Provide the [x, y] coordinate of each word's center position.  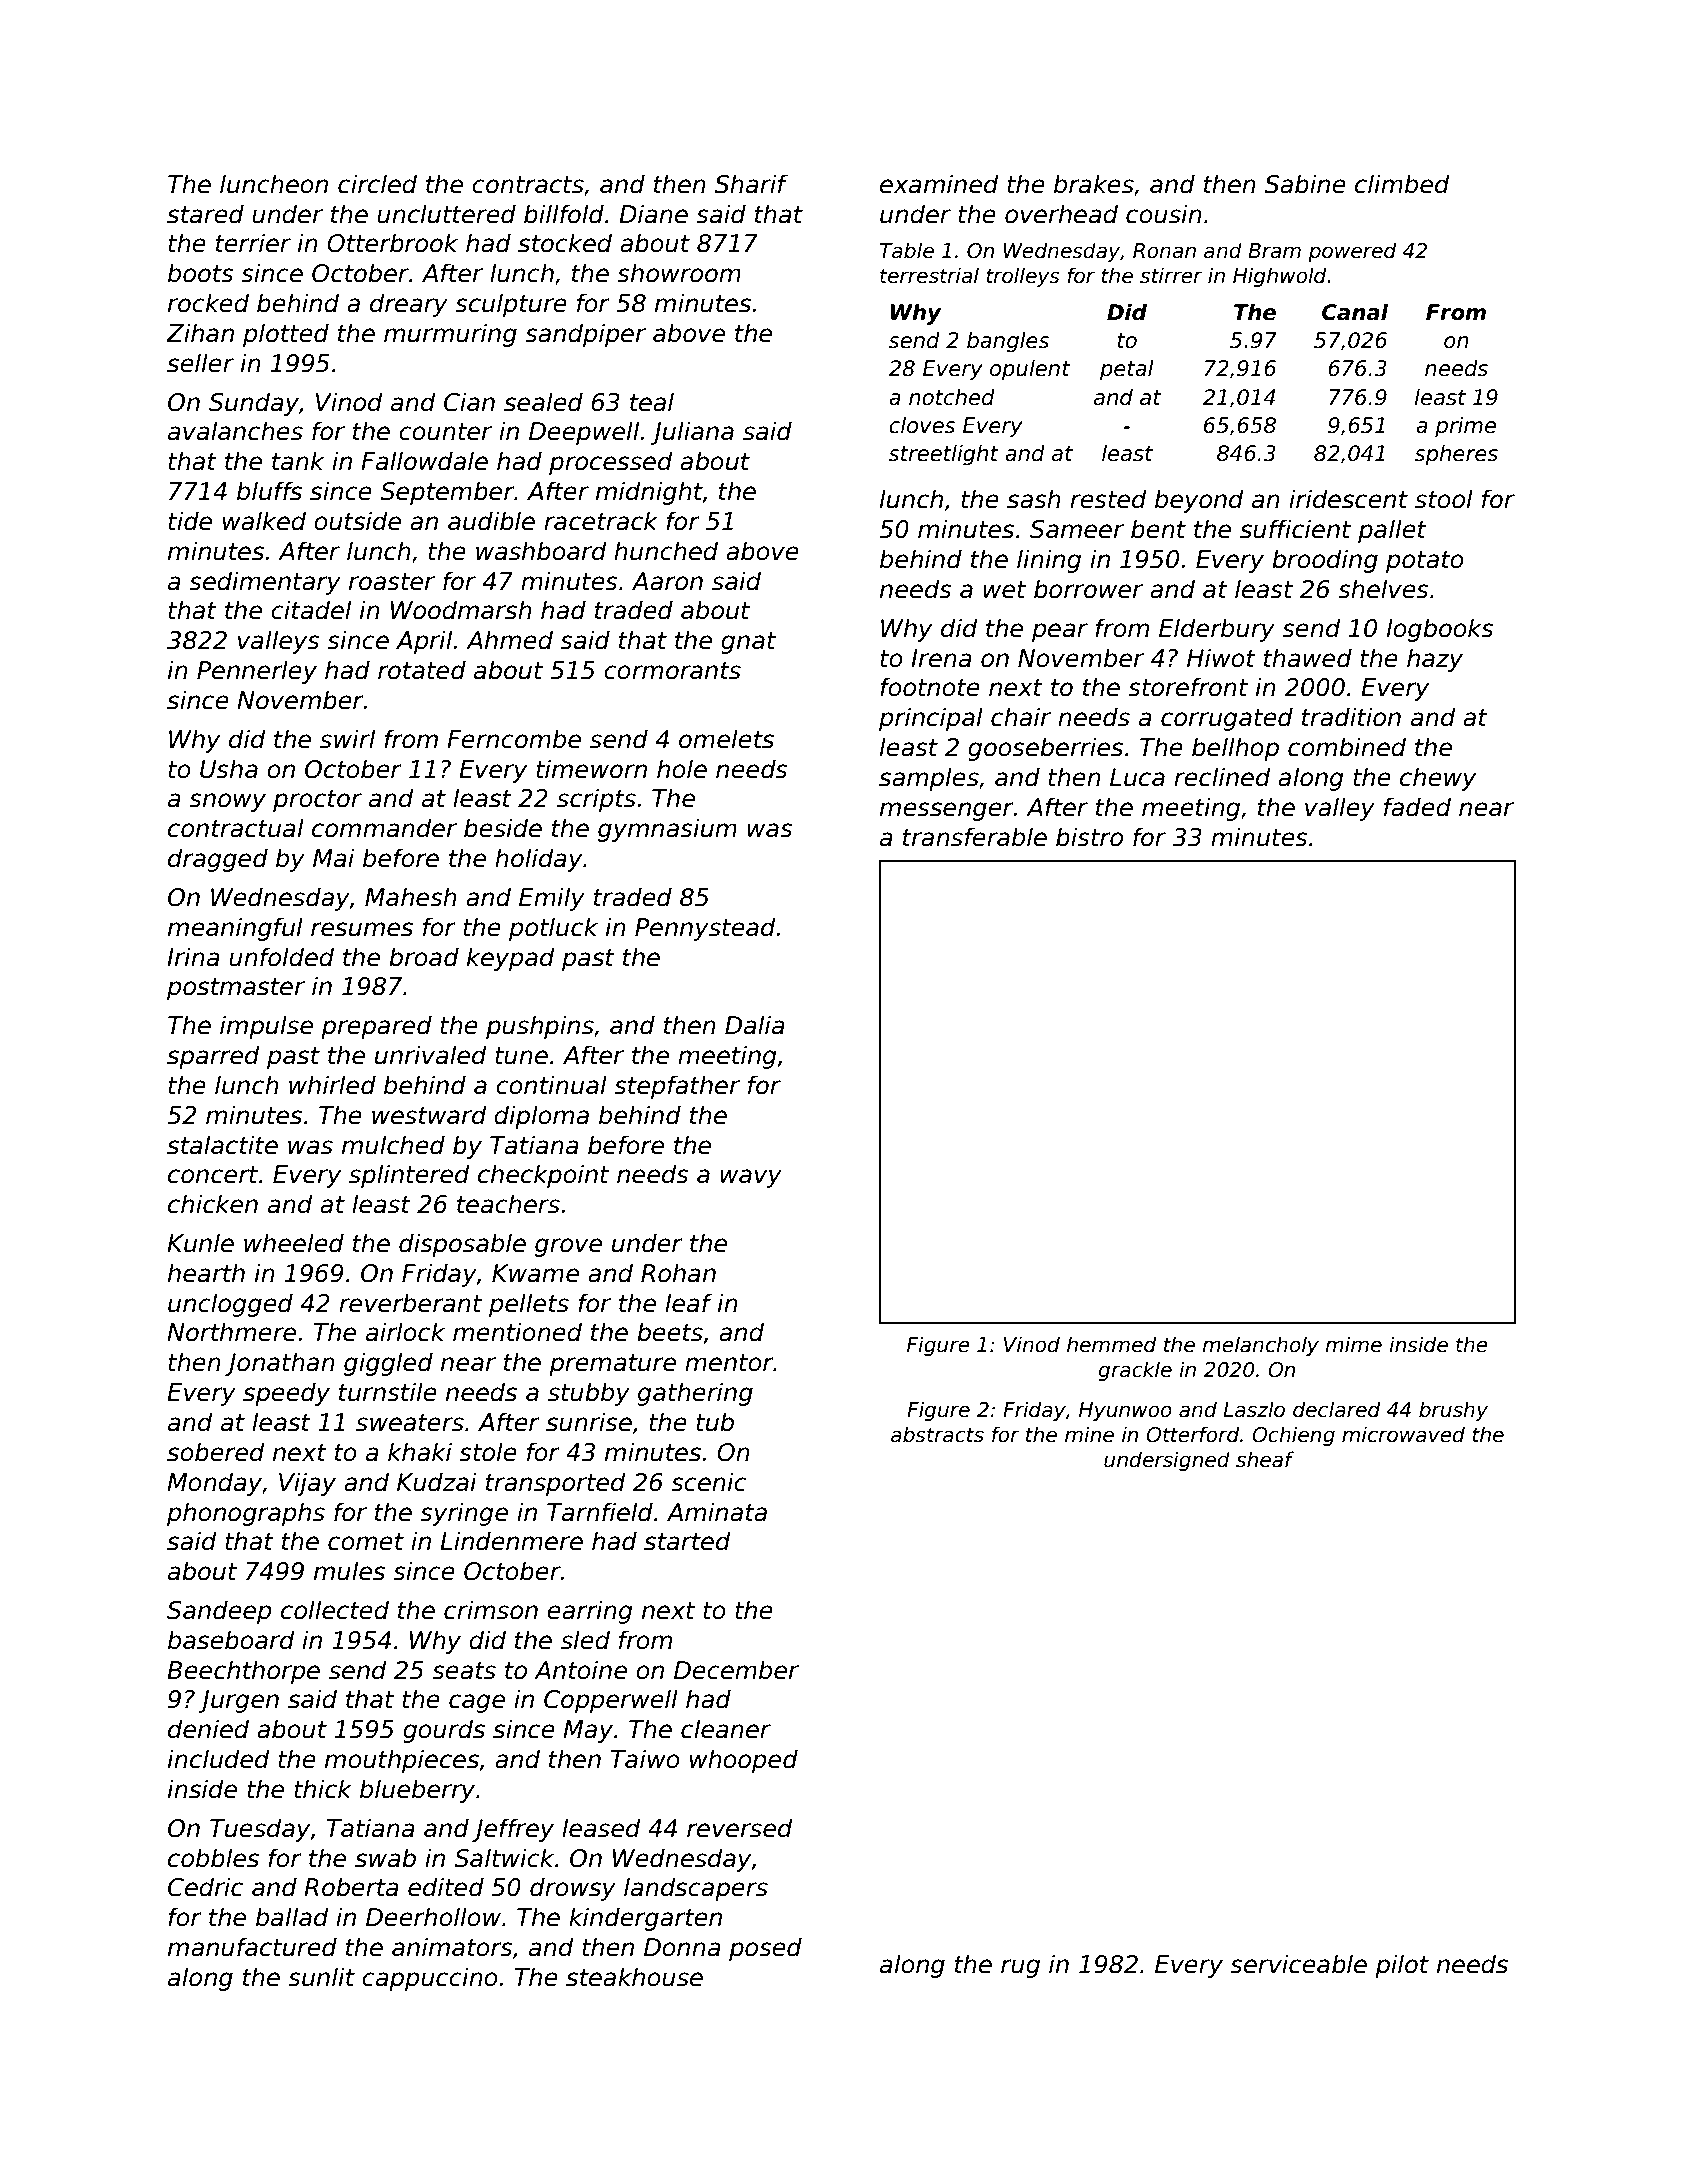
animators [452, 1947]
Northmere [231, 1332]
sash [1034, 499]
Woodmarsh [461, 610]
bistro [1089, 837]
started [687, 1541]
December [736, 1670]
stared [205, 214]
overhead [1061, 214]
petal [1127, 370]
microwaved [1403, 1434]
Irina [193, 957]
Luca [1137, 777]
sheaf [1265, 1459]
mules [349, 1571]
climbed [1402, 184]
